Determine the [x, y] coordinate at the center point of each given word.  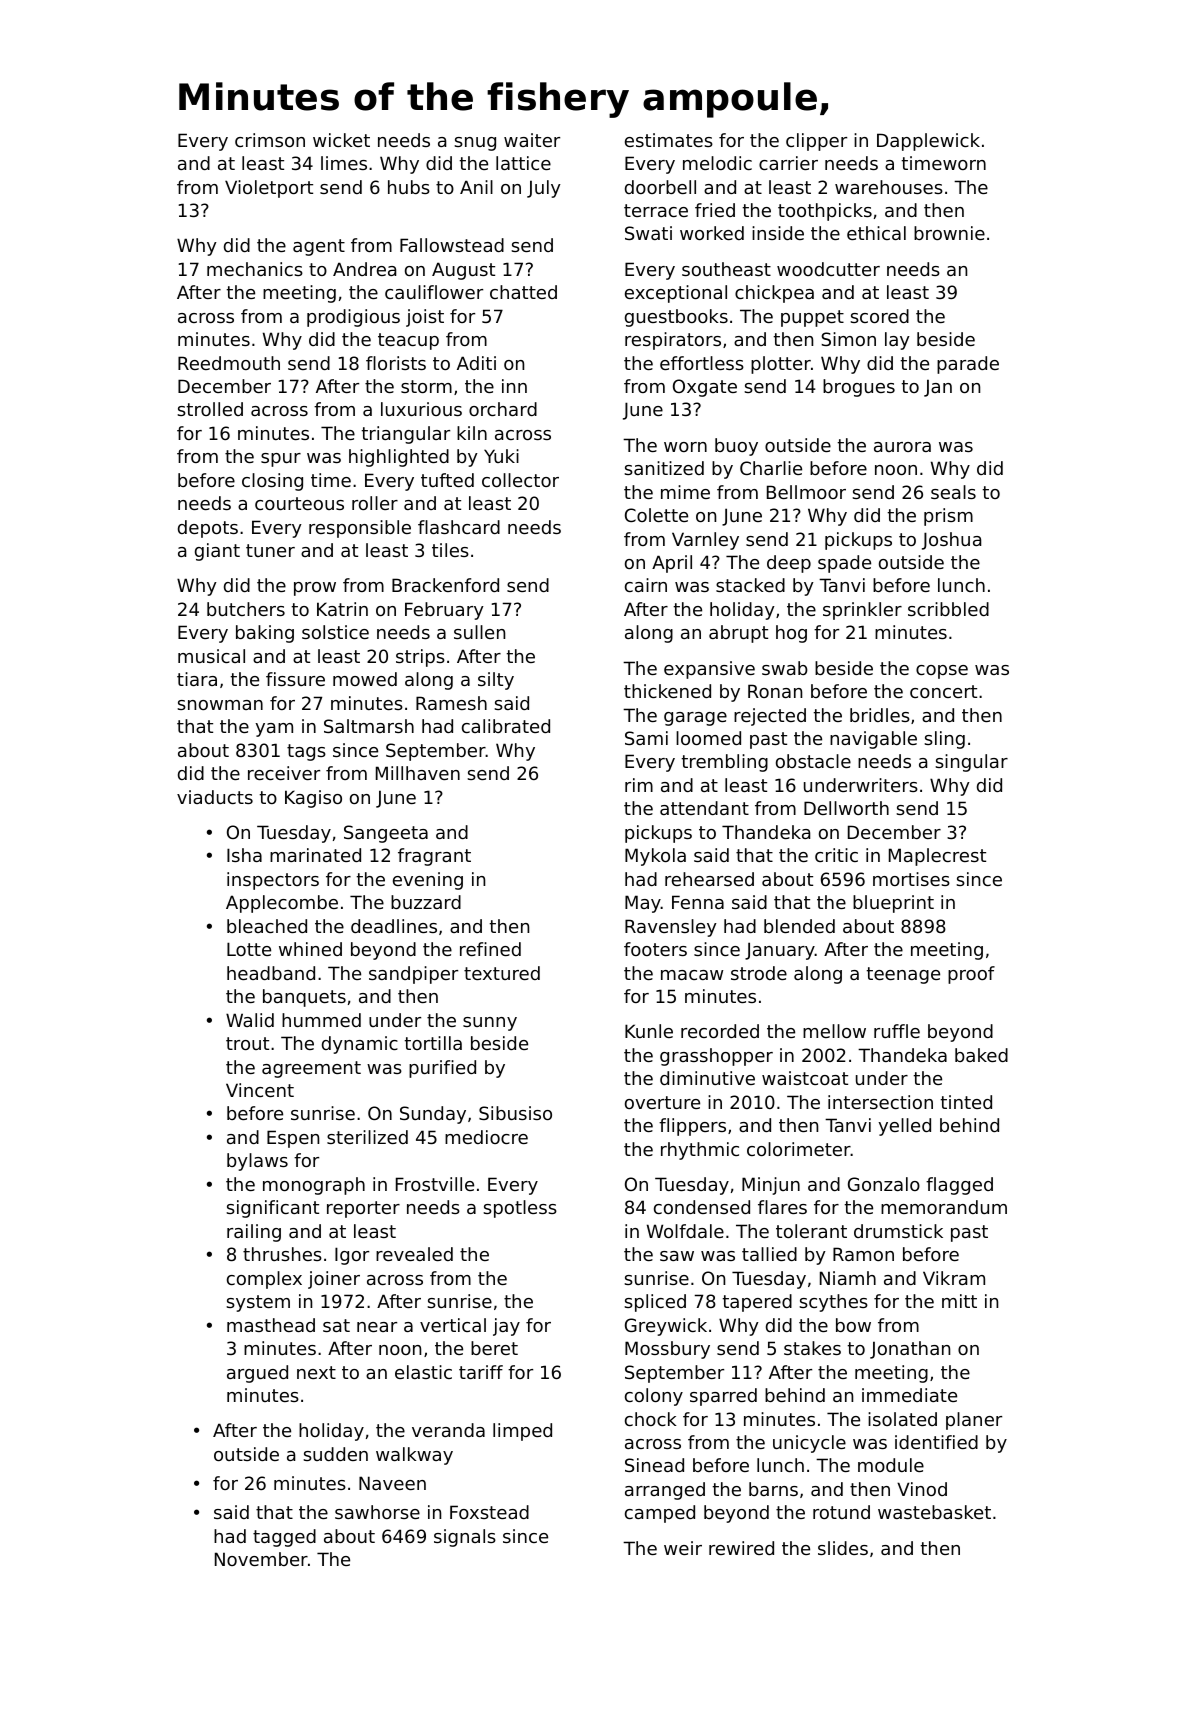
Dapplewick [928, 142]
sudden [335, 1454]
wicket [341, 140]
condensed [702, 1207]
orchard [503, 409]
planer [974, 1421]
